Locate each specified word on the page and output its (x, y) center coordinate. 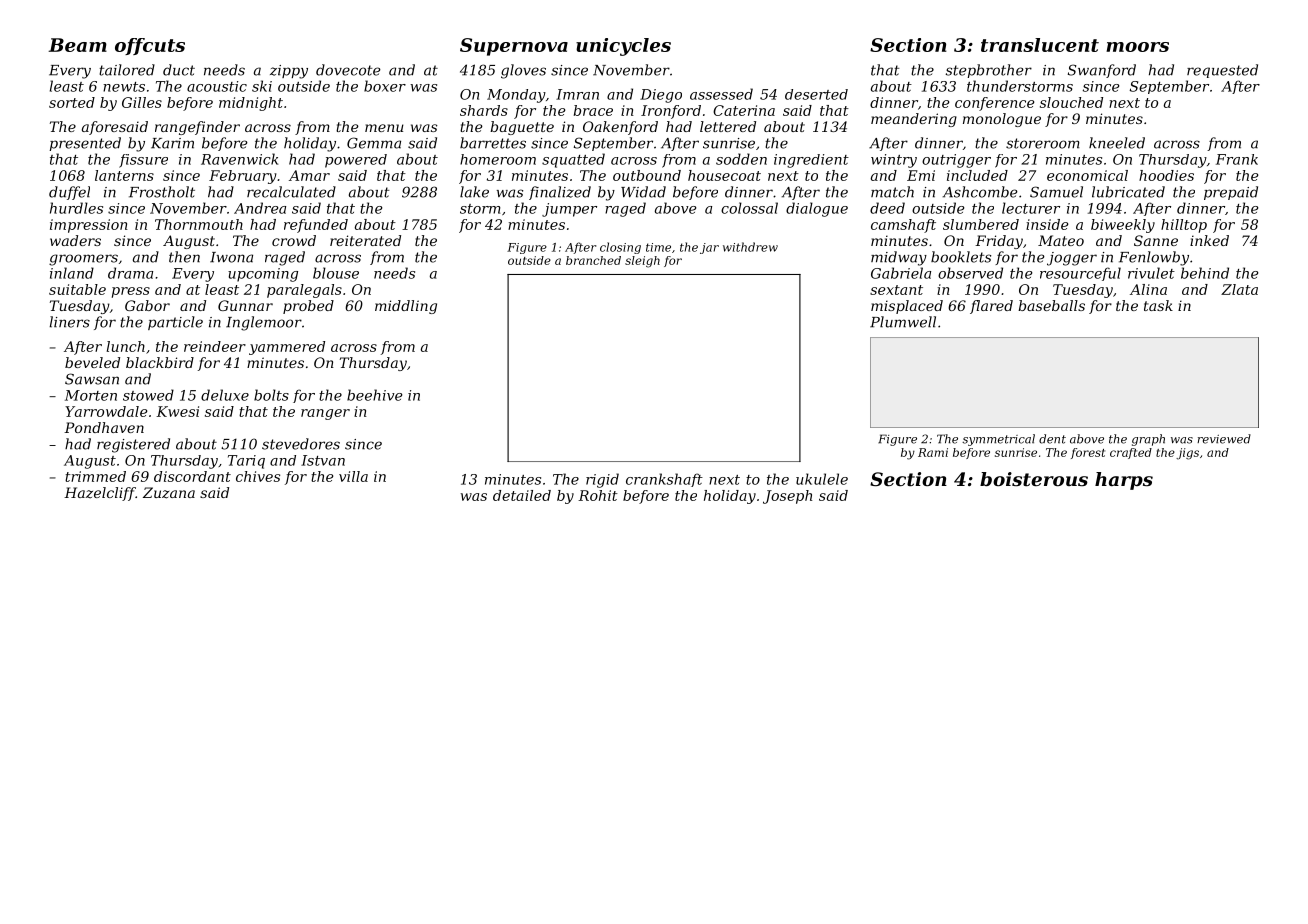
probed (308, 307)
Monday (516, 96)
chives (258, 476)
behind (1205, 273)
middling (406, 307)
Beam (77, 45)
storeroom (1043, 143)
